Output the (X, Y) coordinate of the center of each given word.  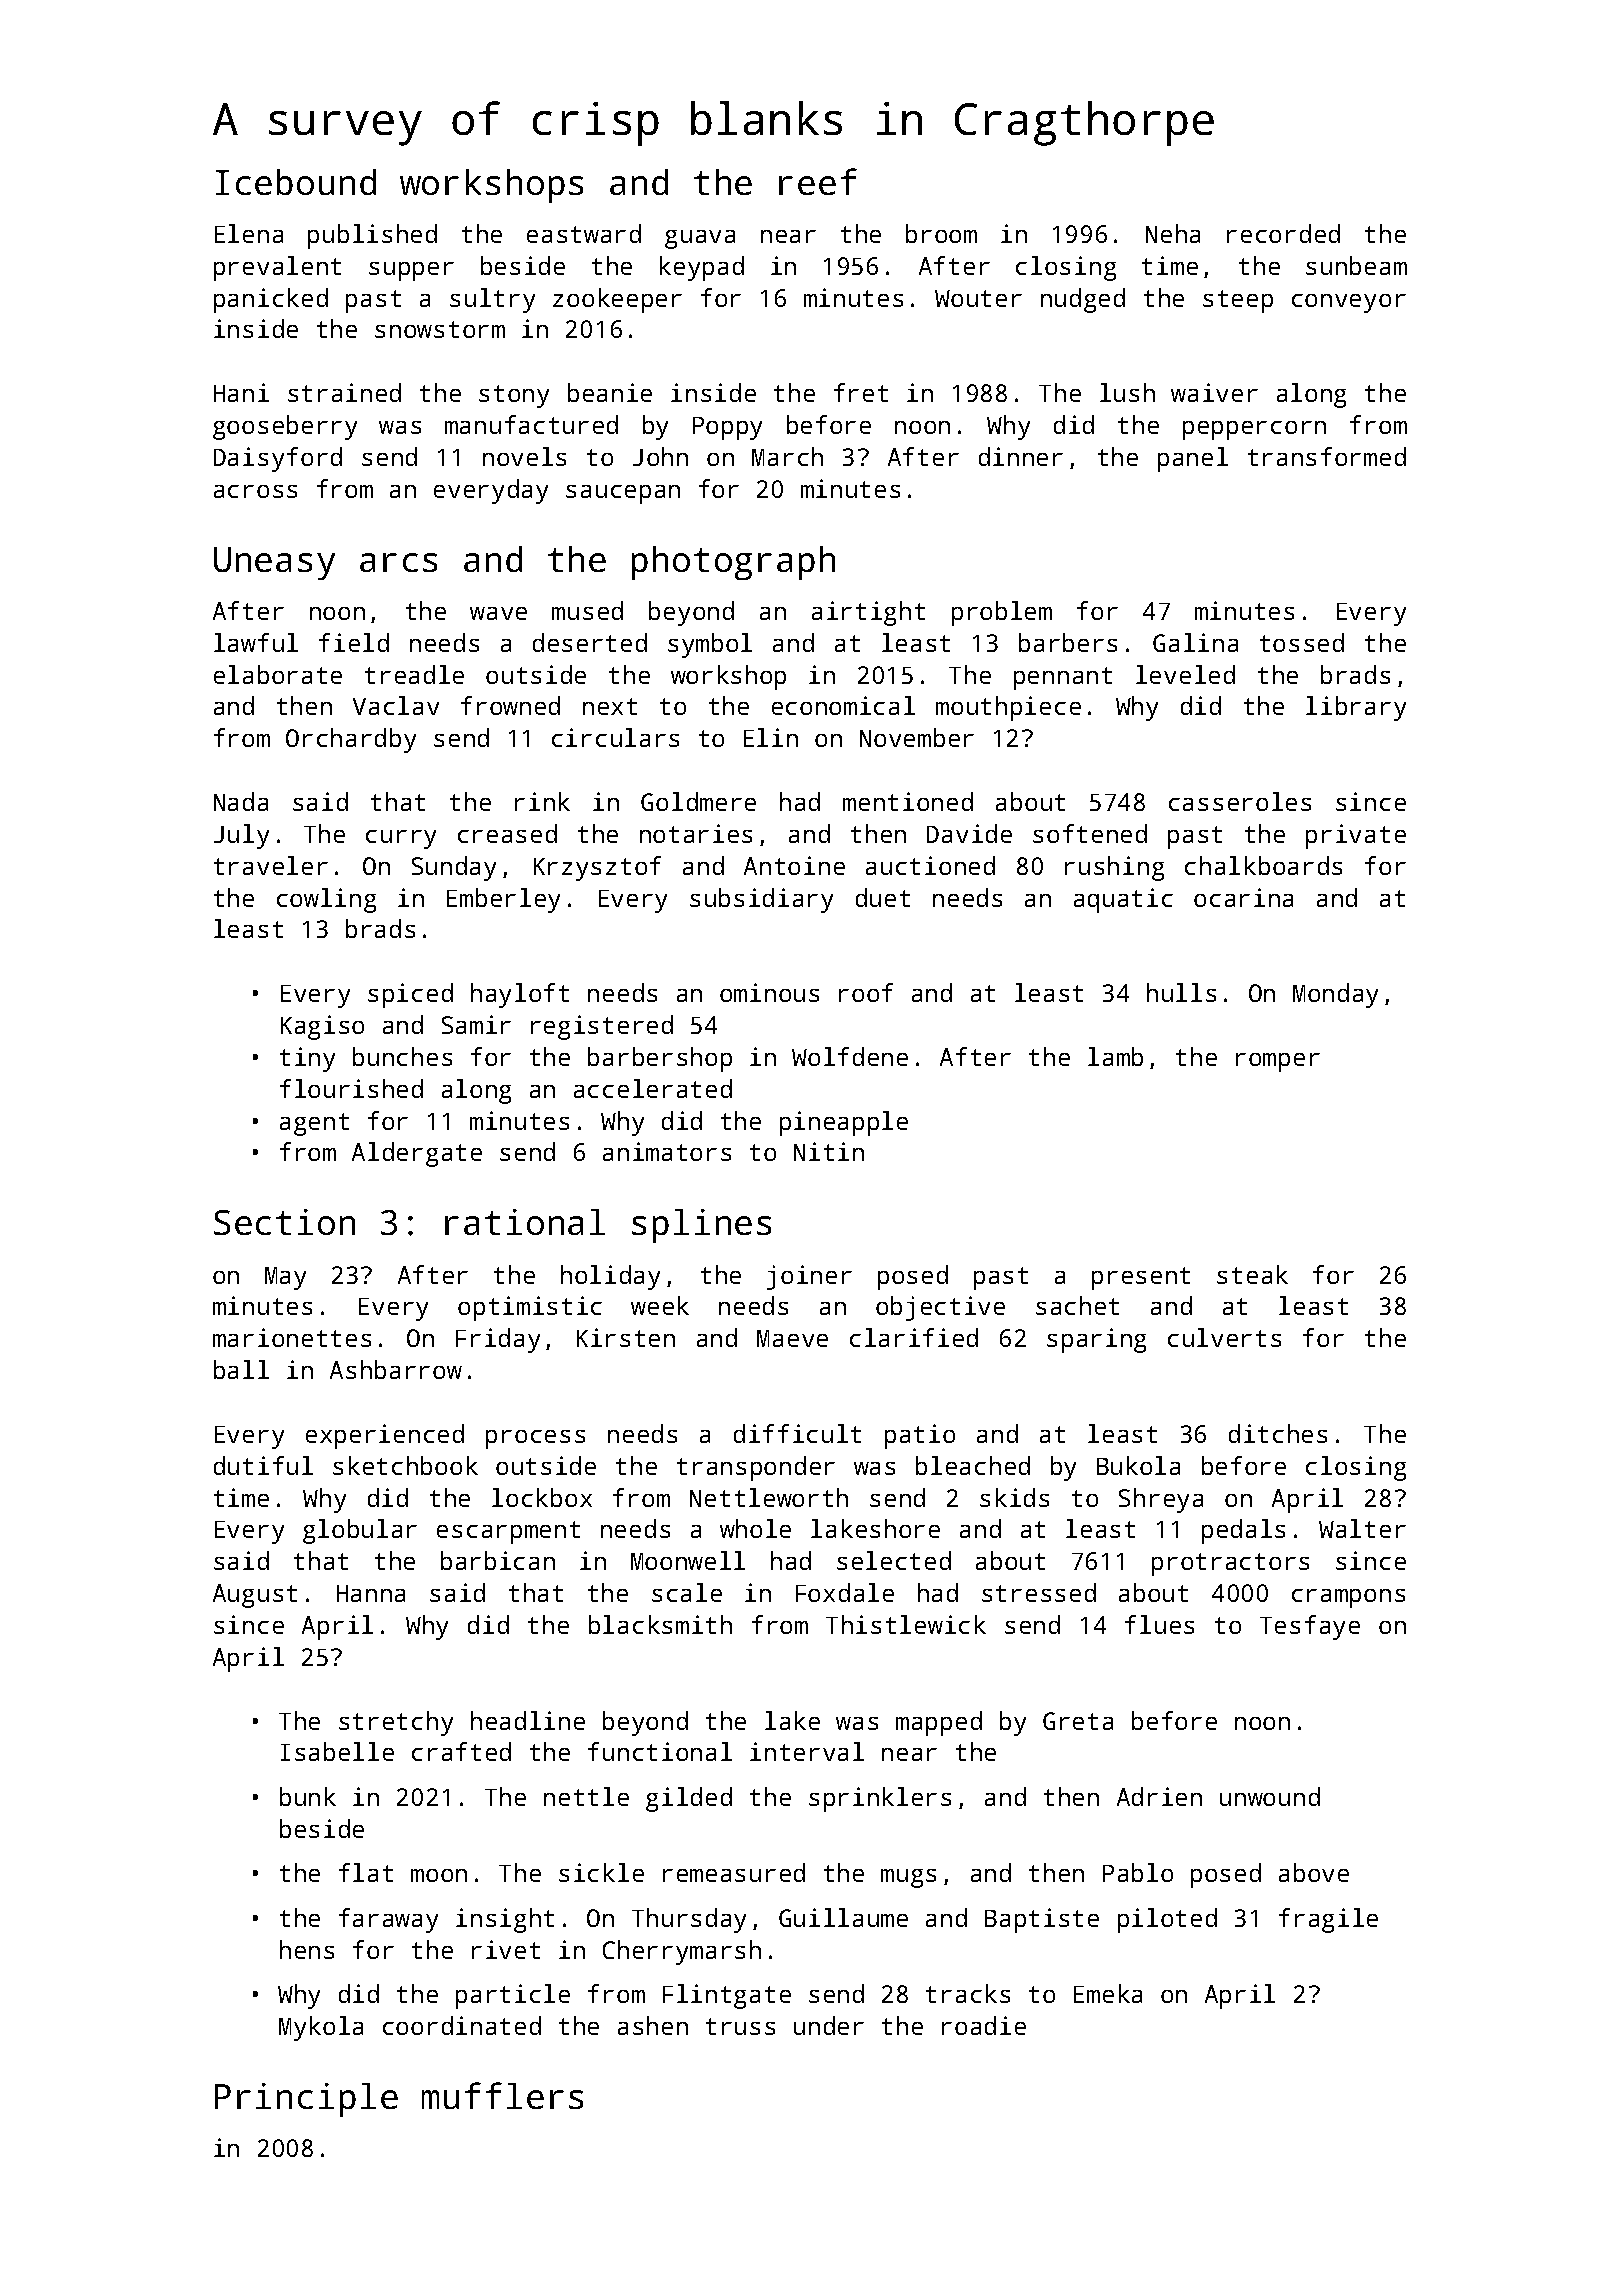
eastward (584, 233)
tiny (307, 1059)
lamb (1115, 1056)
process (535, 1439)
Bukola (1138, 1465)
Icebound (296, 182)
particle (513, 1996)
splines (701, 1226)
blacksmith (660, 1624)
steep (1238, 301)
